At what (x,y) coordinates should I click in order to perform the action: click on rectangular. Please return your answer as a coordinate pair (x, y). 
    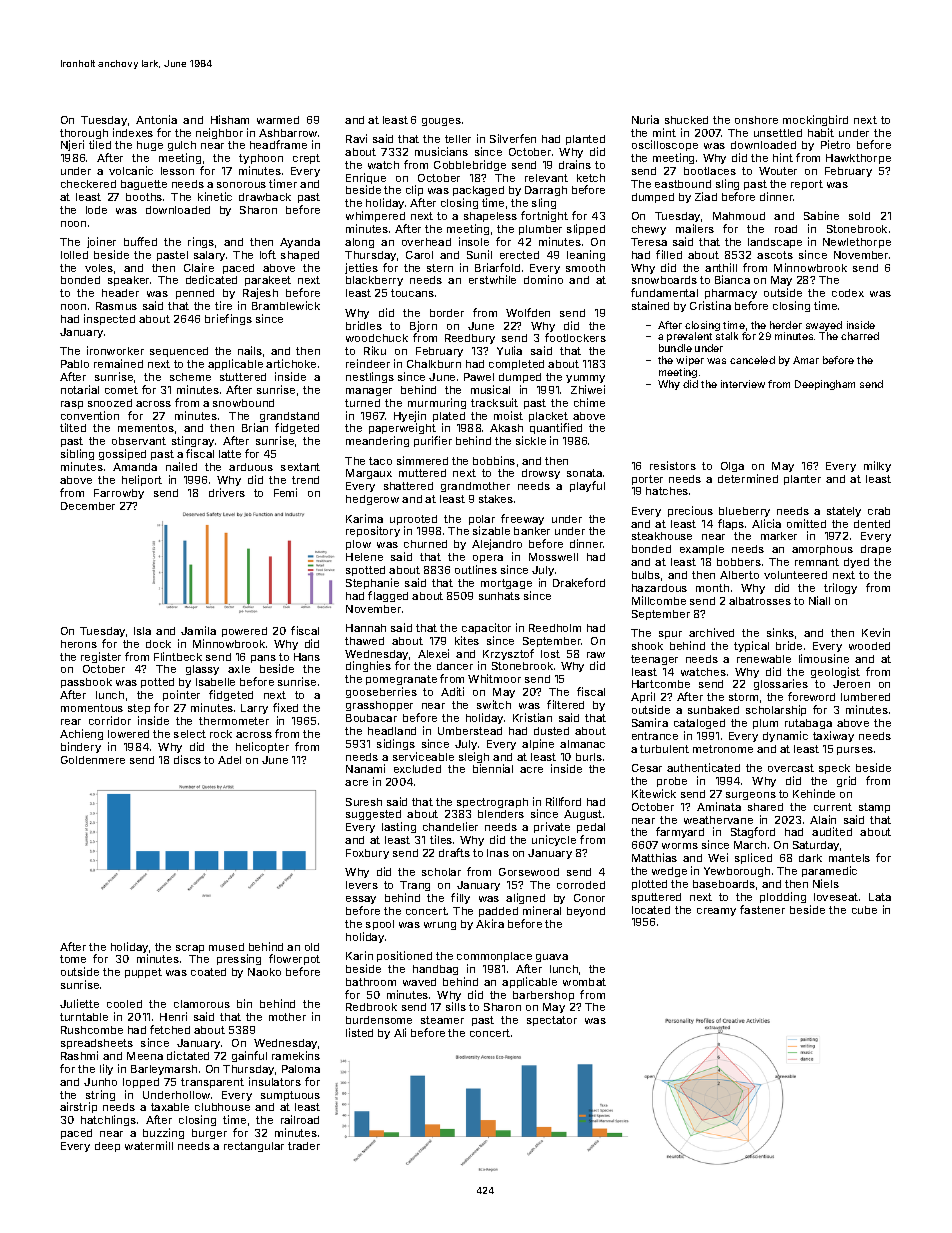
    Looking at the image, I should click on (254, 1147).
